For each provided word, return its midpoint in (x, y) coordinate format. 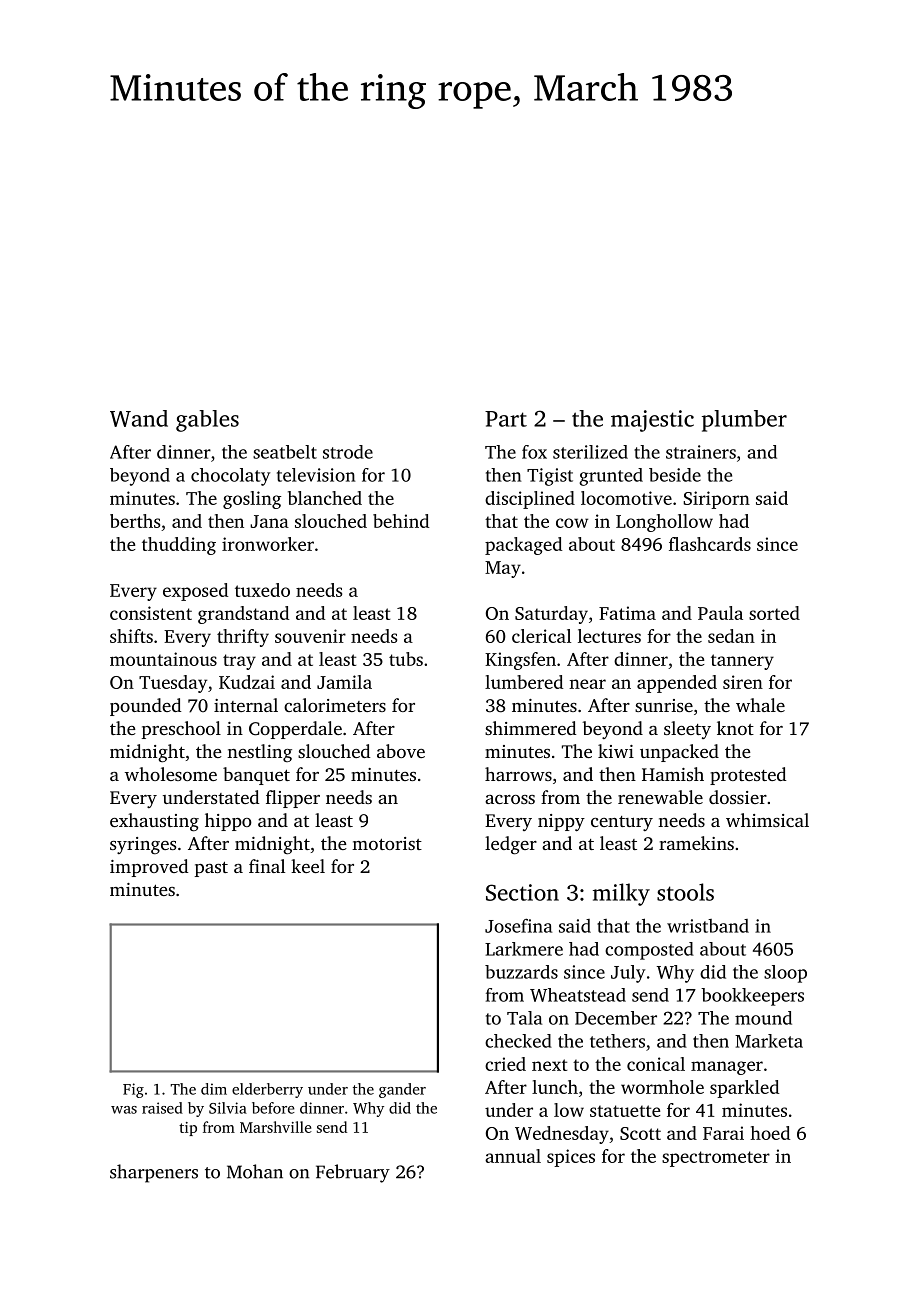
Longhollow (664, 523)
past (211, 869)
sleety (687, 730)
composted (649, 951)
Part (506, 419)
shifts (131, 636)
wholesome (171, 774)
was (124, 1110)
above (401, 751)
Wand (139, 418)
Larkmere (524, 949)
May (503, 569)
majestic (652, 421)
